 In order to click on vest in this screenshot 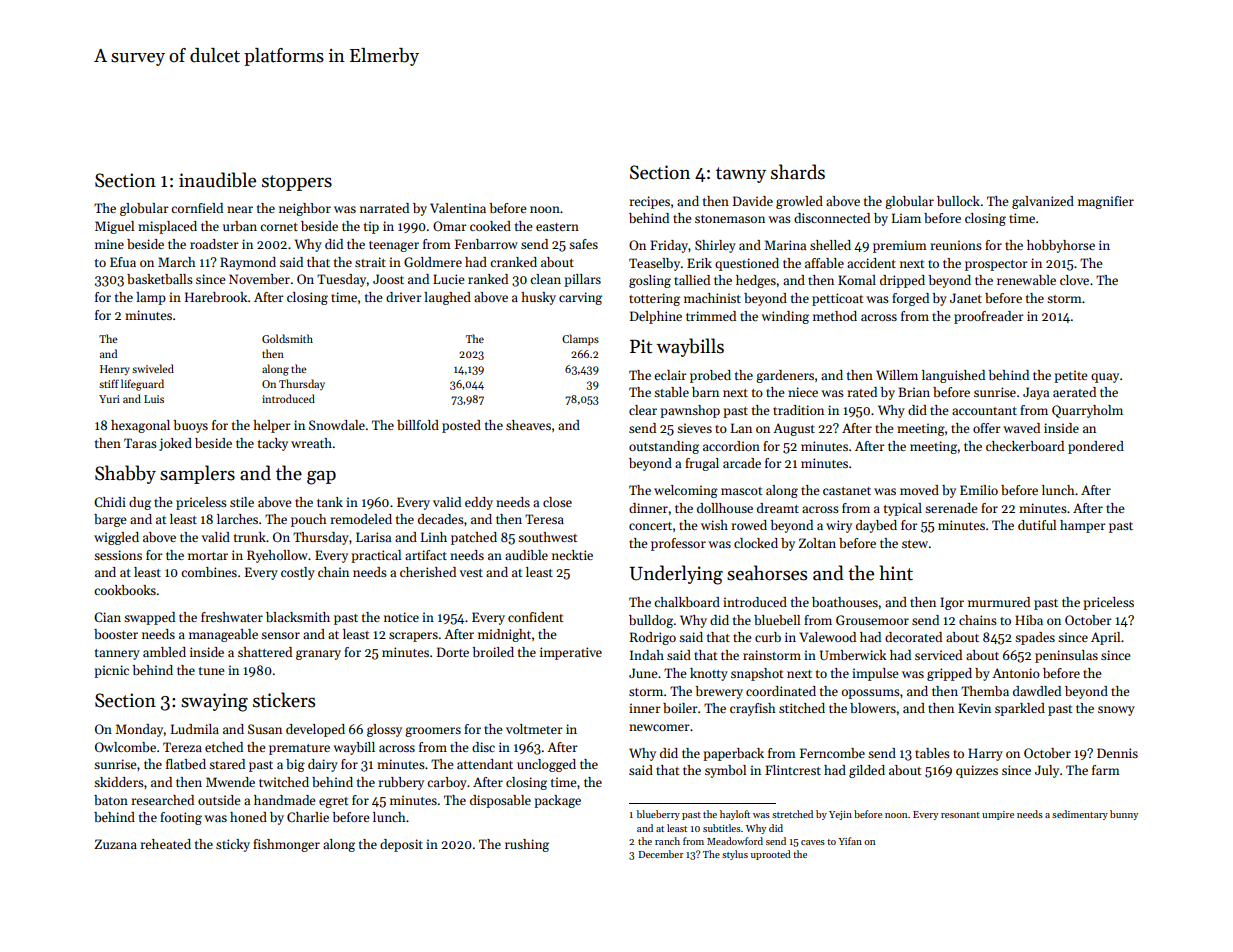, I will do `click(471, 573)`.
